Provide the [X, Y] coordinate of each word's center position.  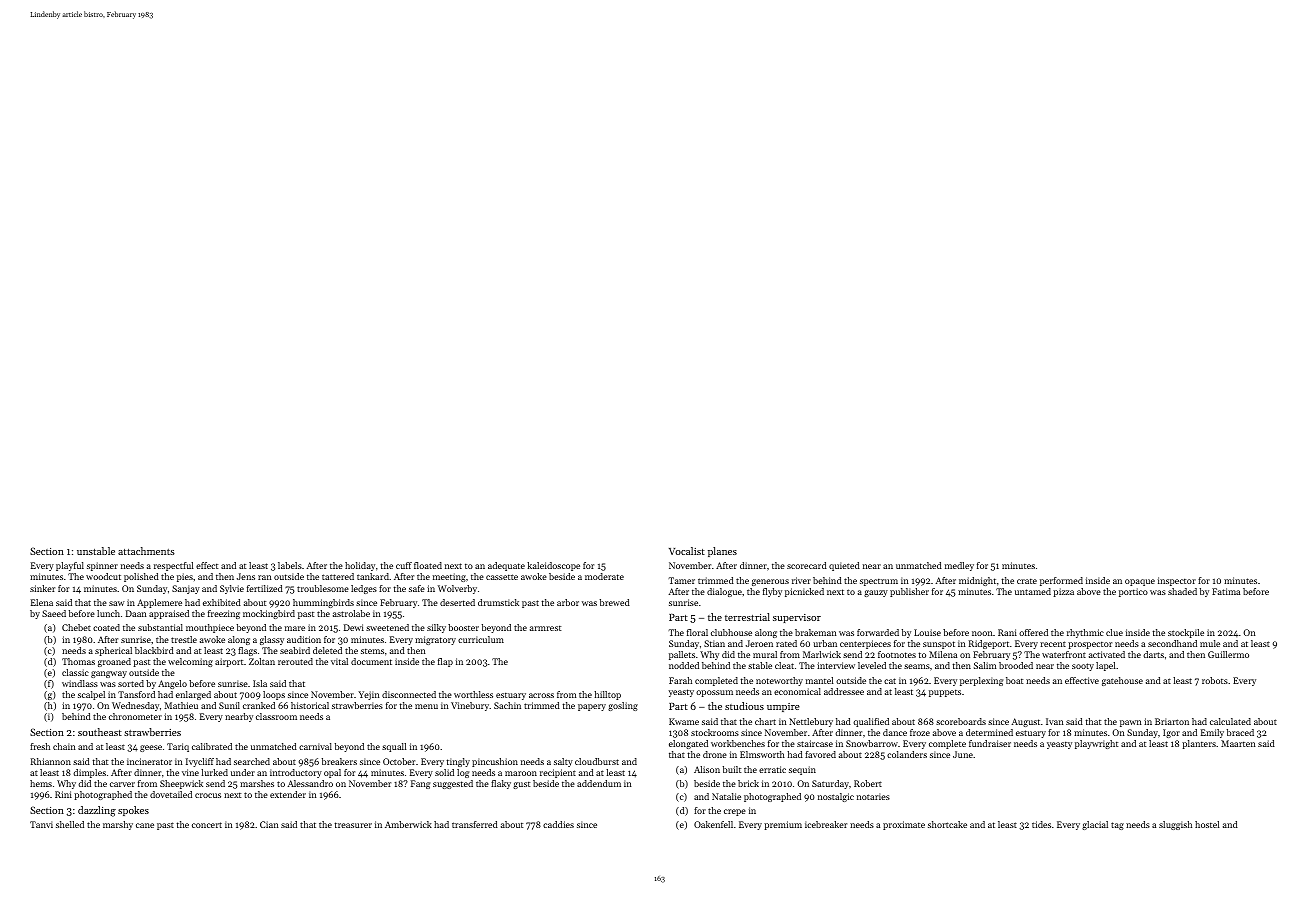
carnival [315, 746]
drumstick [498, 602]
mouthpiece [210, 628]
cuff [404, 565]
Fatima [1226, 591]
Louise [927, 632]
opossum [714, 693]
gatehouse [1122, 681]
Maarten [1238, 743]
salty [563, 762]
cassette [502, 577]
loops [274, 695]
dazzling [97, 811]
